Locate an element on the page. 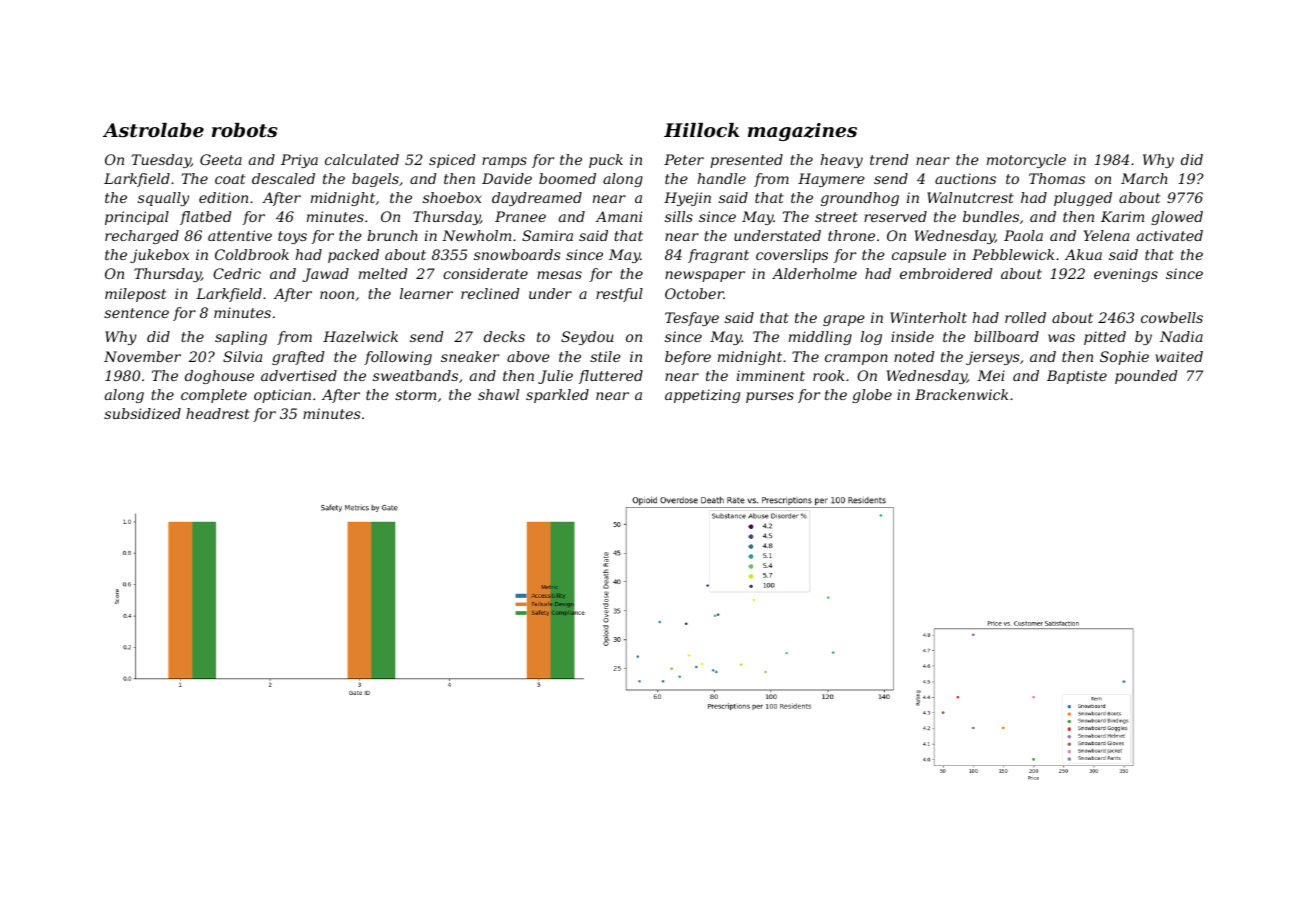 This document has height=924, width=1308. Seydou is located at coordinates (587, 338).
